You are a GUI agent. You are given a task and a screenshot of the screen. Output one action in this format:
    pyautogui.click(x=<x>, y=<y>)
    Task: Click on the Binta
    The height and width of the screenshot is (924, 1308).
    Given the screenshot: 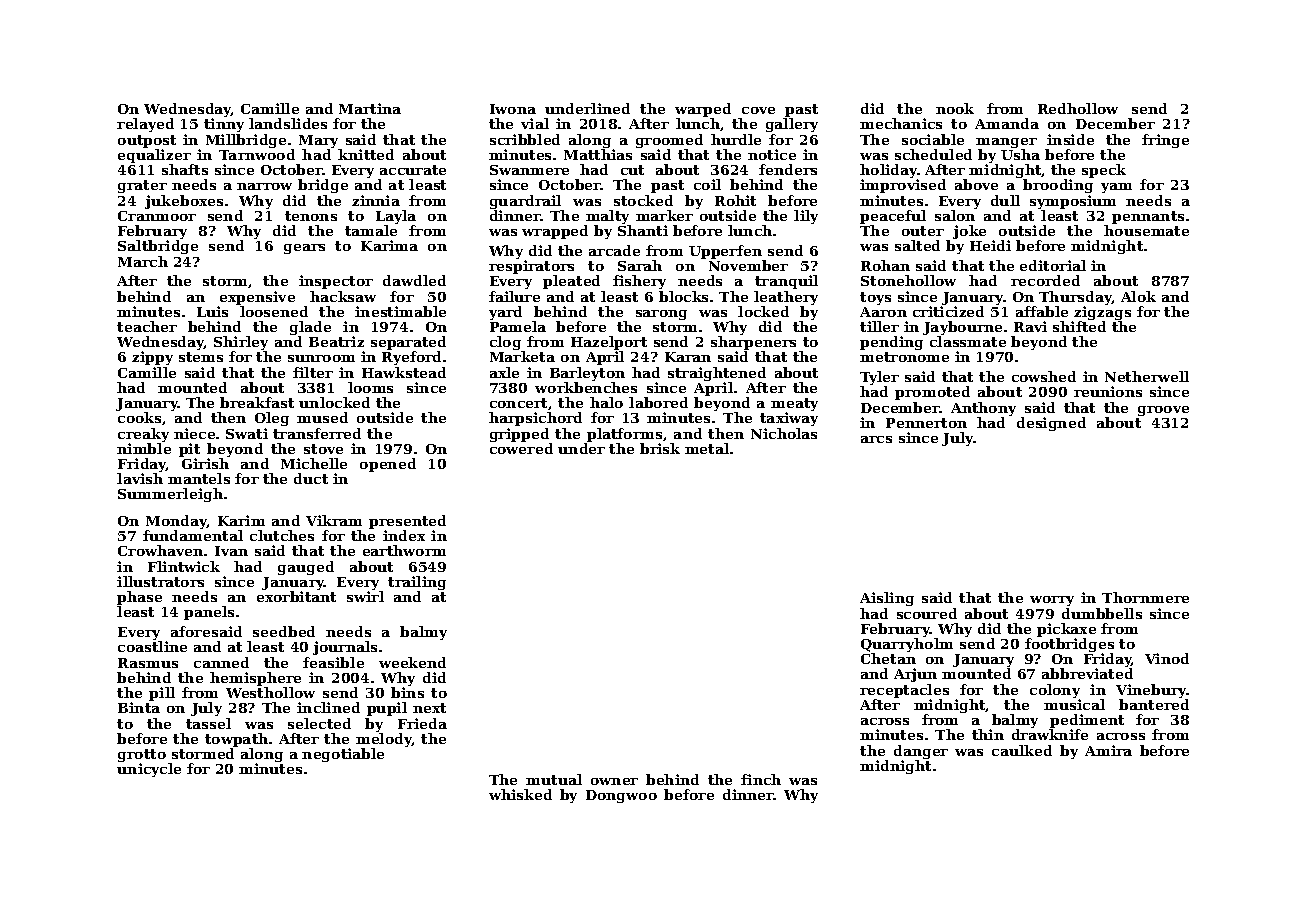 What is the action you would take?
    pyautogui.click(x=139, y=707)
